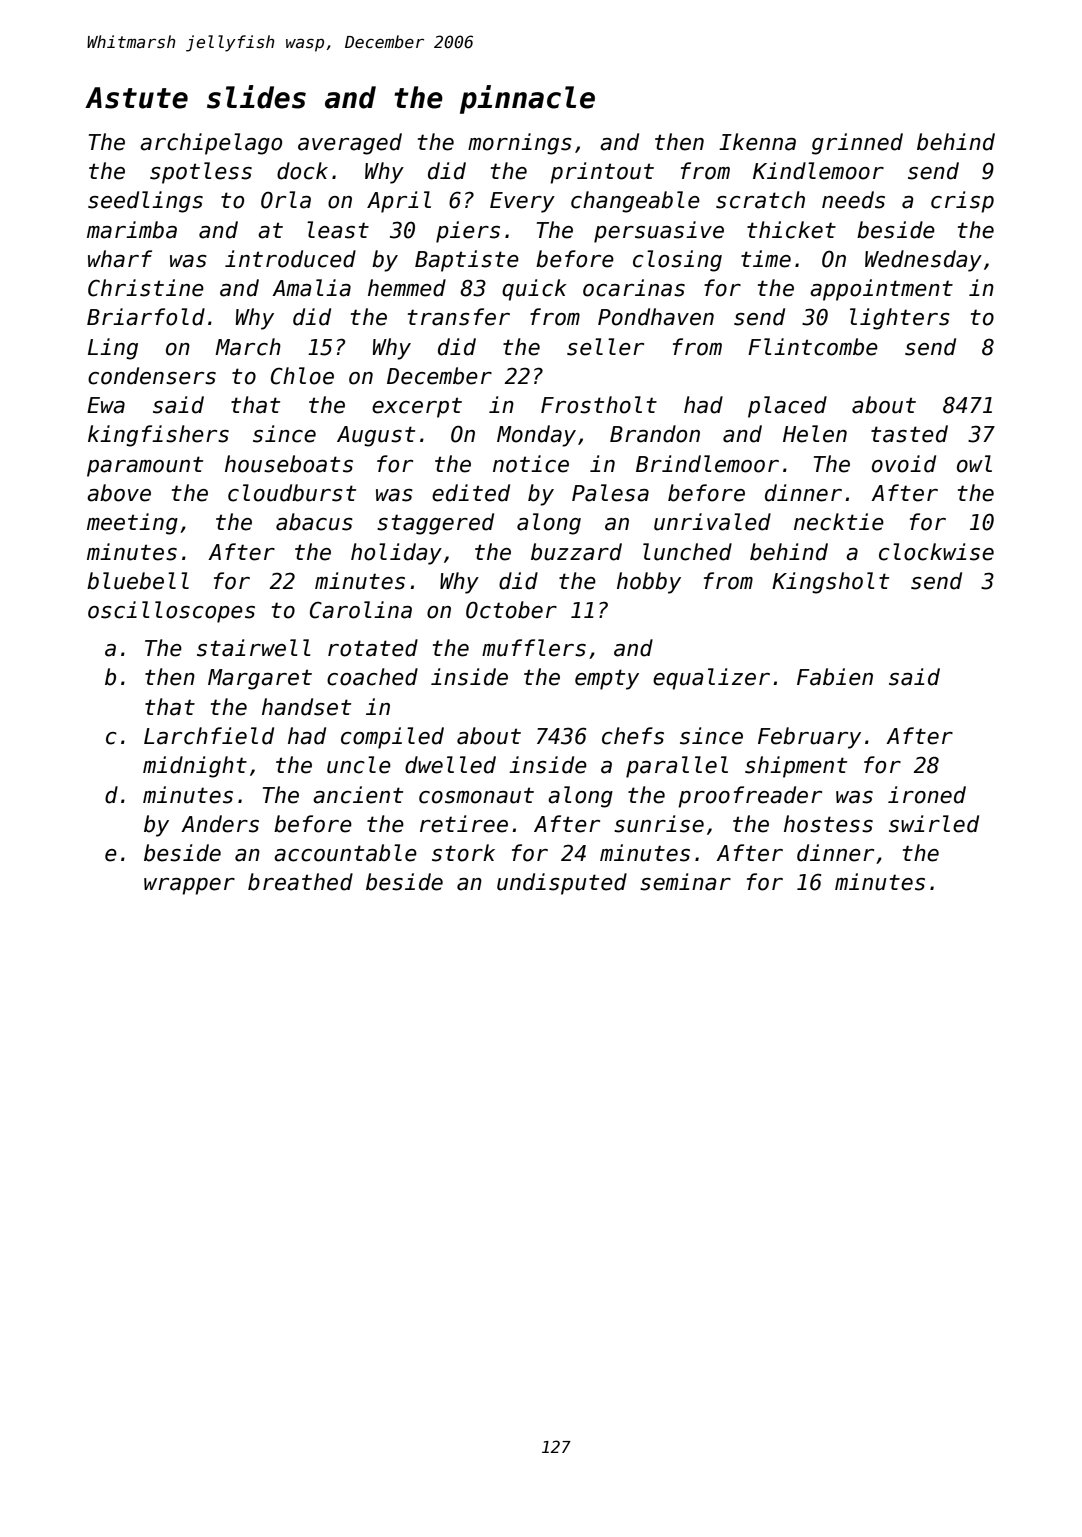  What do you see at coordinates (707, 464) in the screenshot?
I see `Brindlemoor` at bounding box center [707, 464].
